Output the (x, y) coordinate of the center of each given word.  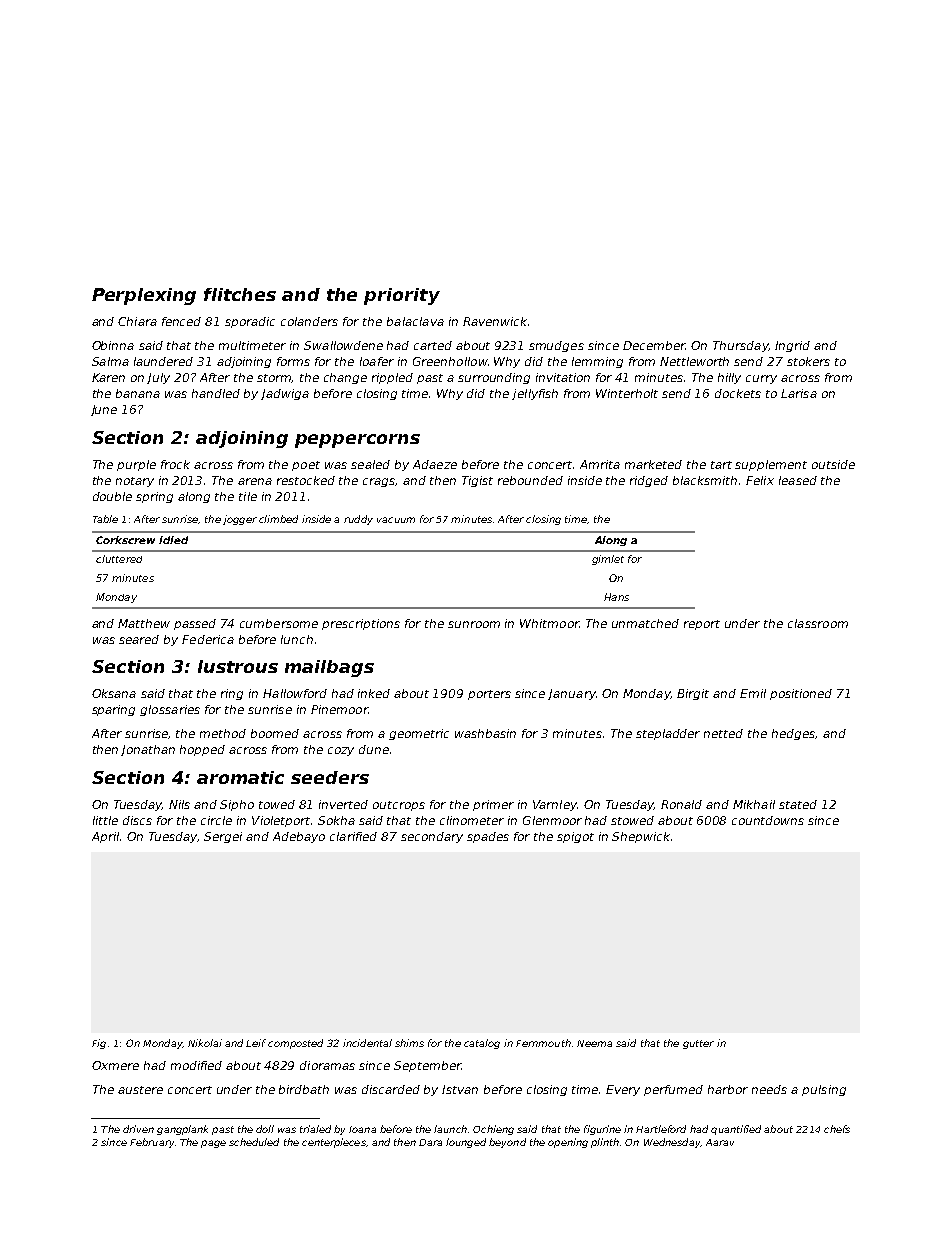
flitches (240, 294)
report (702, 625)
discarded (391, 1089)
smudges (556, 346)
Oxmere (115, 1065)
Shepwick (641, 837)
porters (489, 695)
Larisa (799, 393)
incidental (367, 1043)
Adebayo (299, 837)
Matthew (144, 623)
